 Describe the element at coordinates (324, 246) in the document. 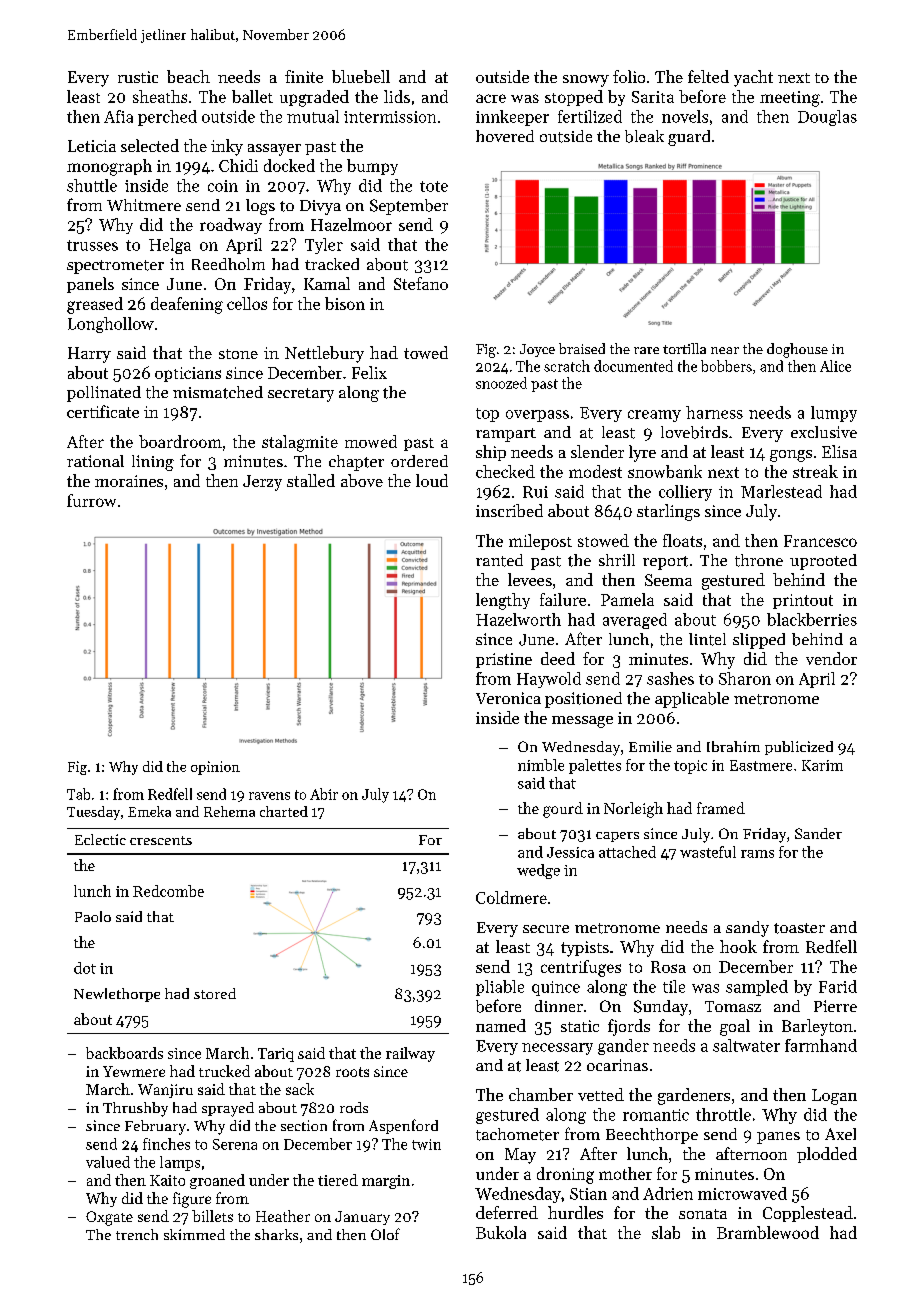

I see `Tyler` at that location.
